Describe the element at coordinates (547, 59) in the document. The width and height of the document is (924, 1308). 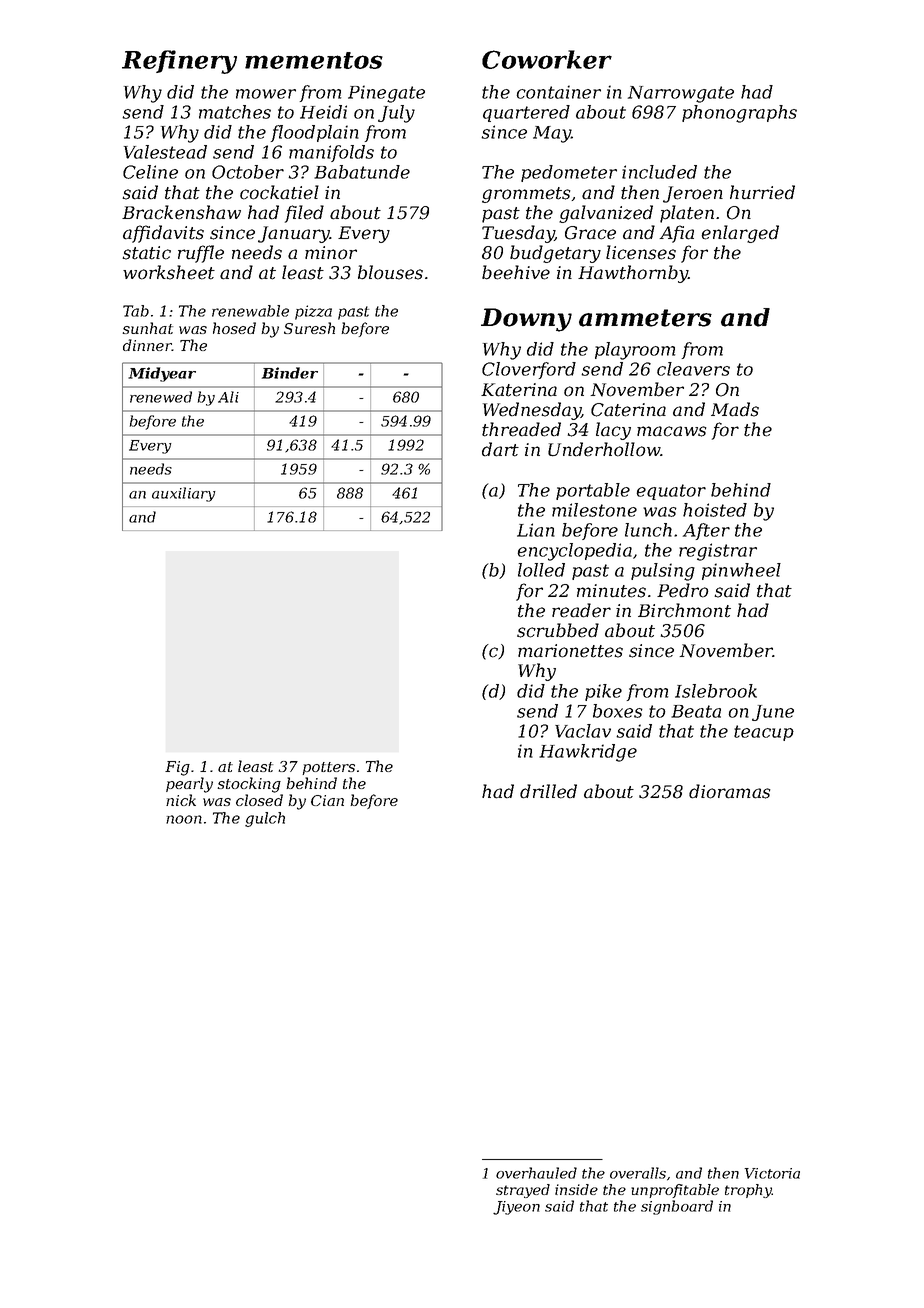
I see `Coworker` at that location.
